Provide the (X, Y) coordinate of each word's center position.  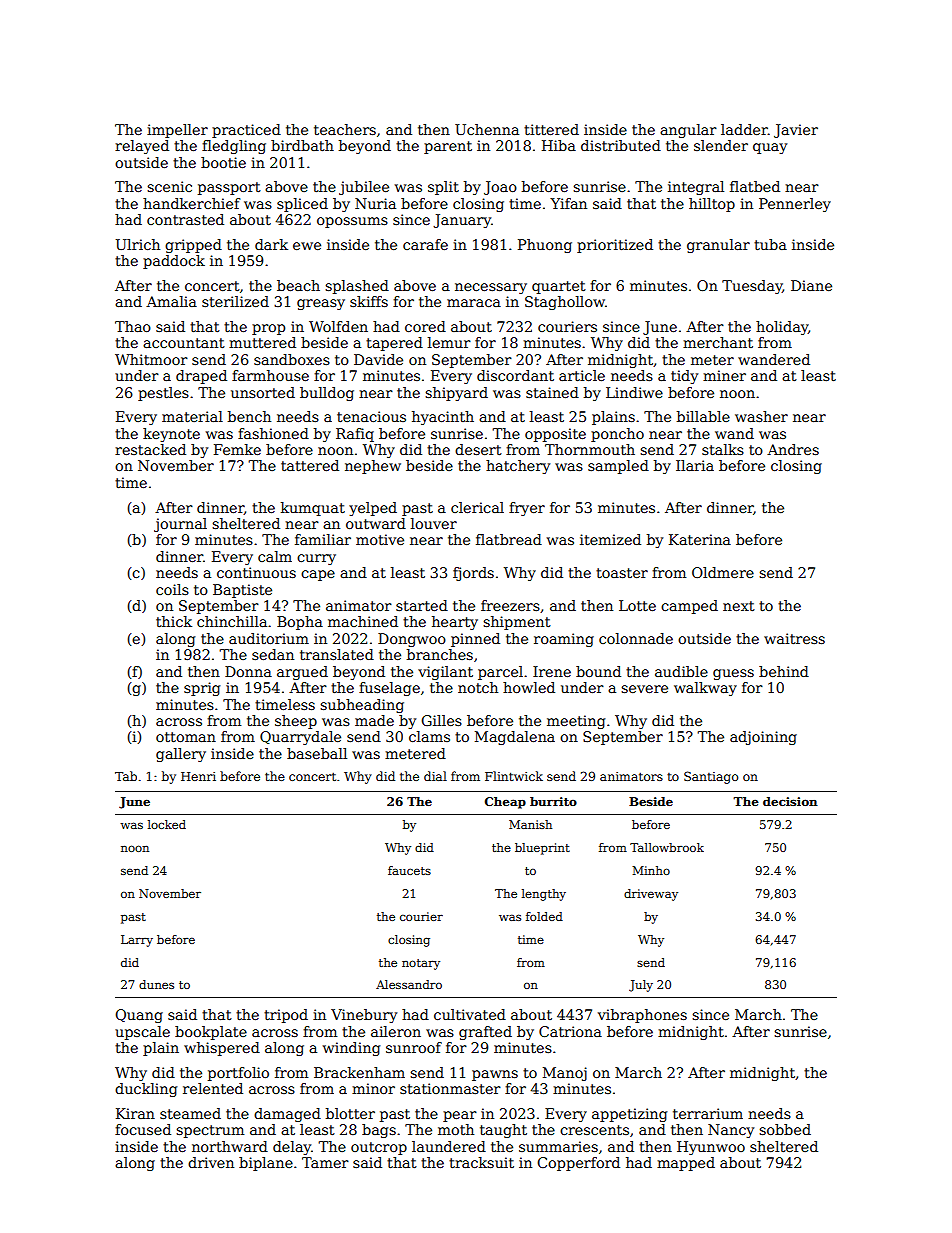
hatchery (518, 467)
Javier (796, 131)
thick (174, 621)
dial (435, 776)
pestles (163, 394)
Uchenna (487, 129)
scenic (169, 186)
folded (544, 916)
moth (456, 1129)
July (641, 986)
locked (167, 824)
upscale (142, 1033)
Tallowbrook (667, 847)
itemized (610, 539)
